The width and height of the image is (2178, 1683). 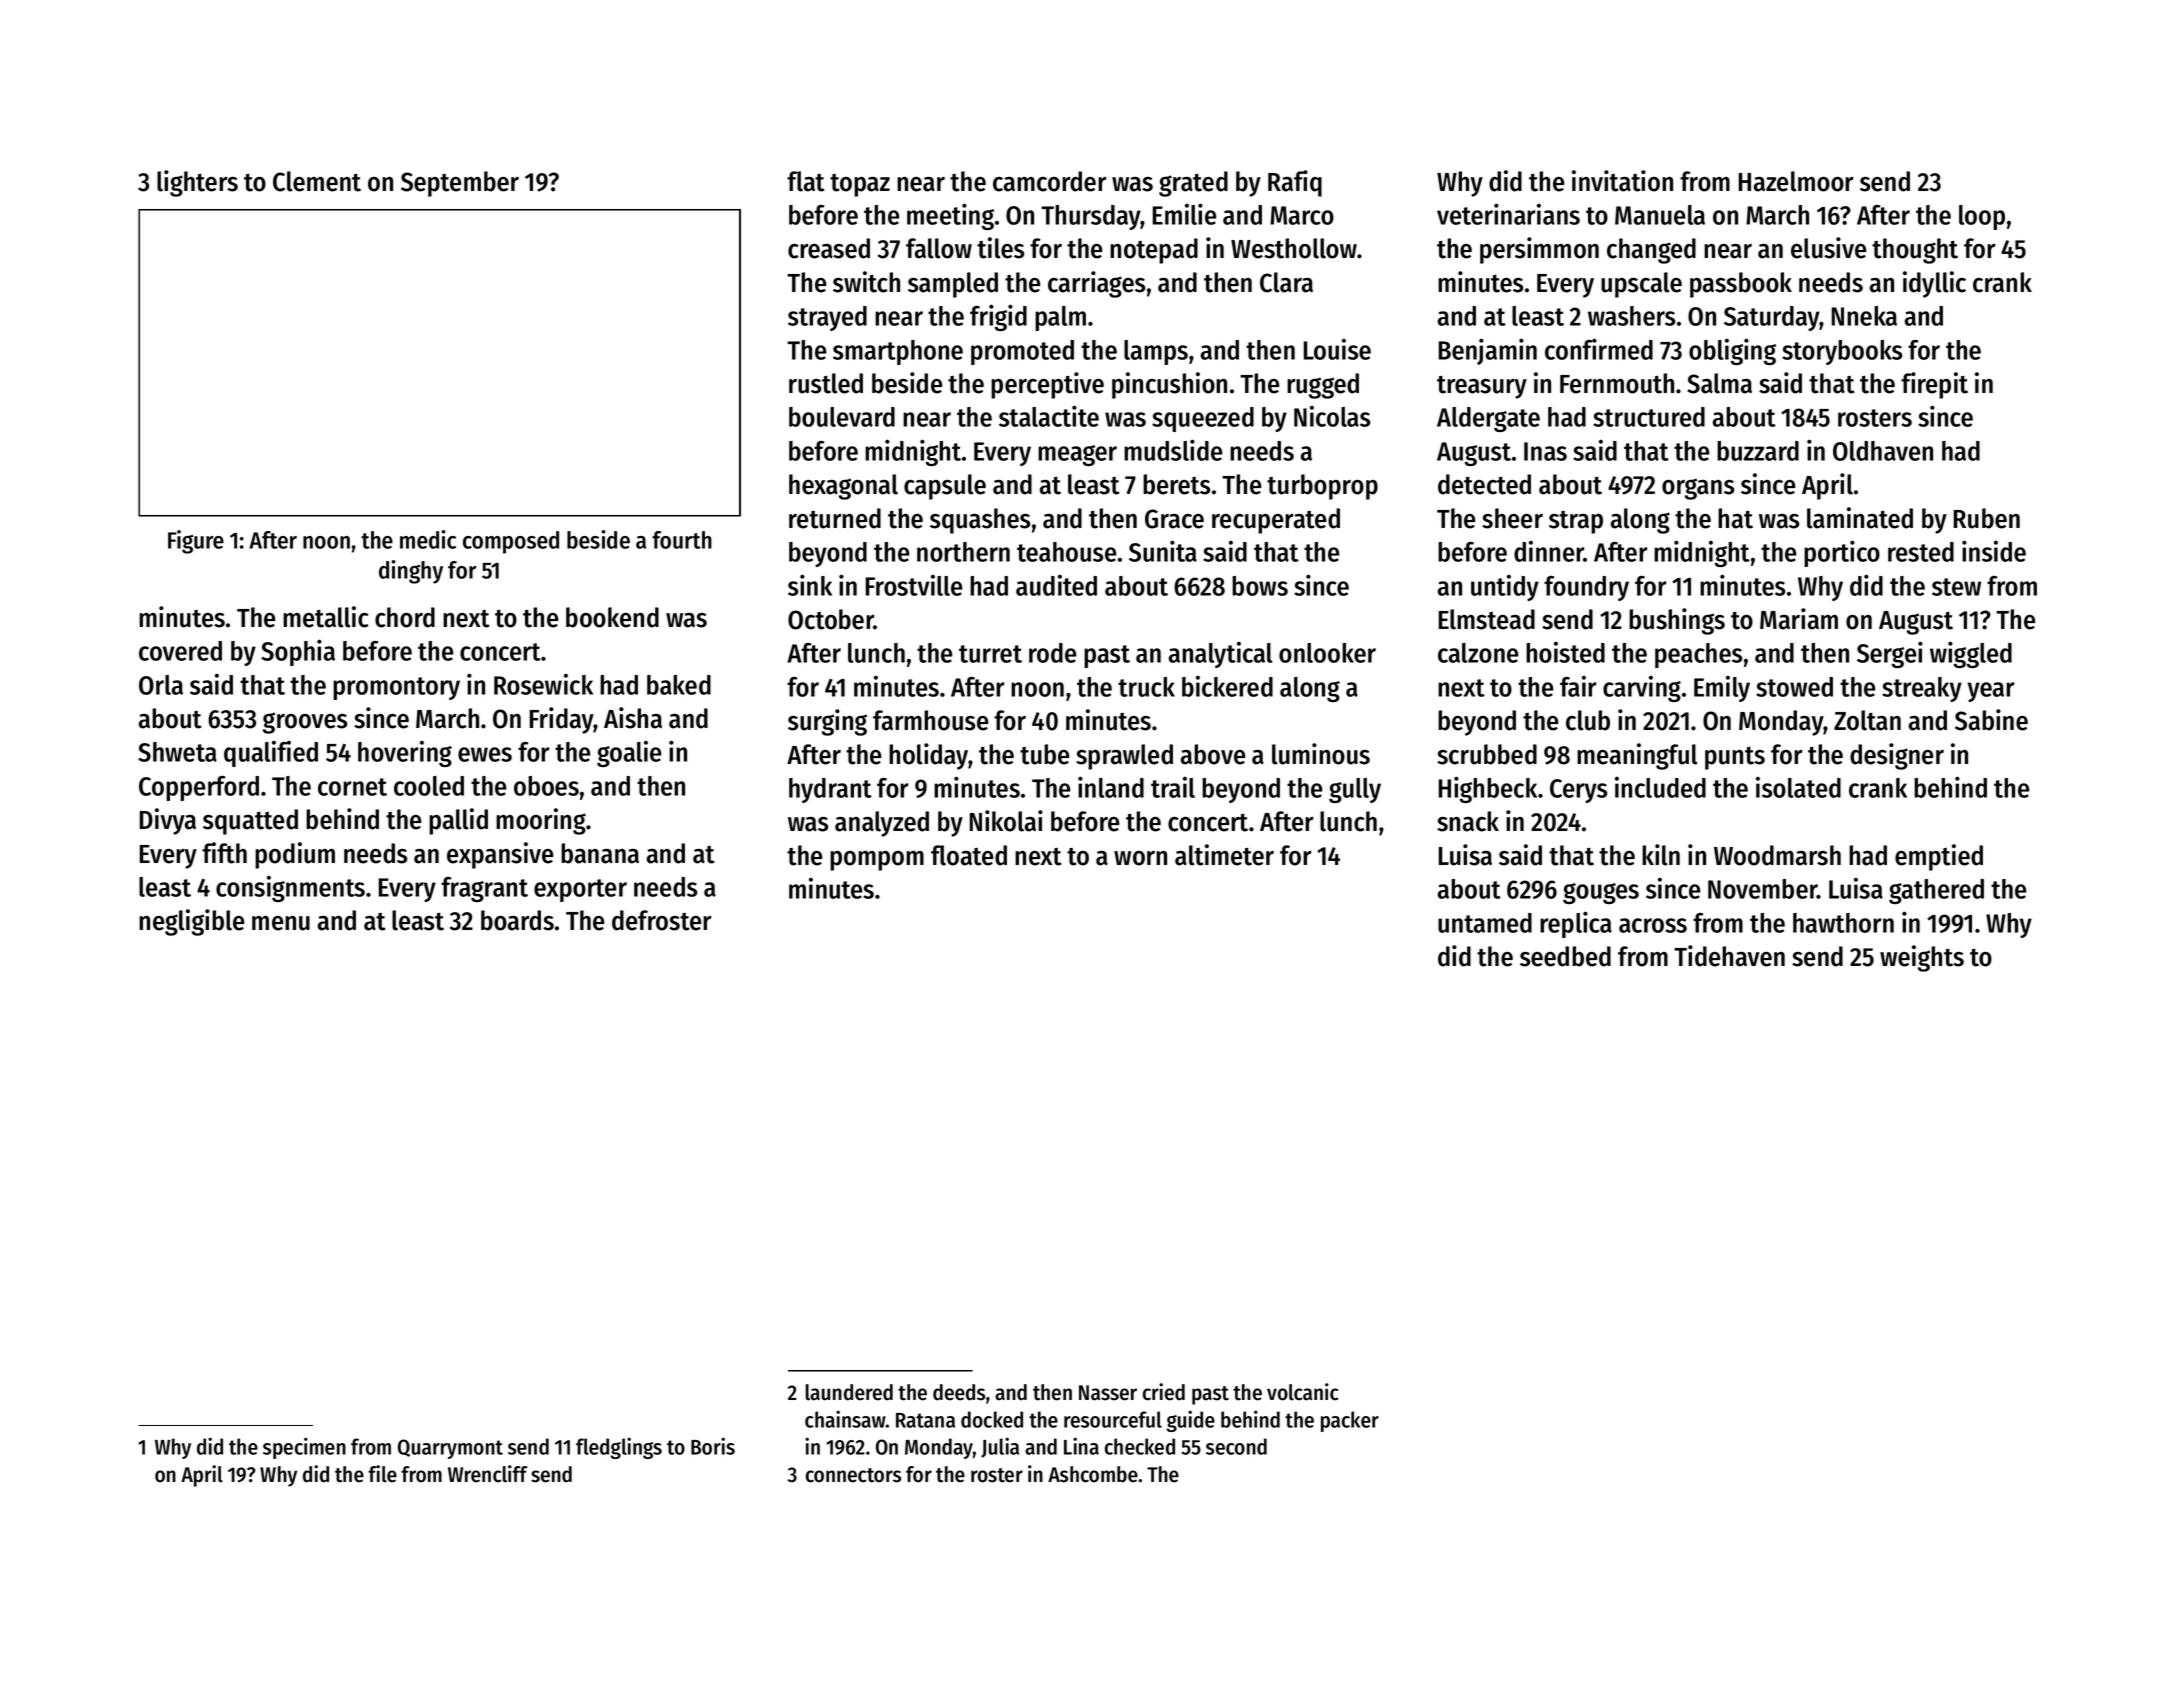 What do you see at coordinates (1302, 1392) in the image?
I see `volcanic` at bounding box center [1302, 1392].
